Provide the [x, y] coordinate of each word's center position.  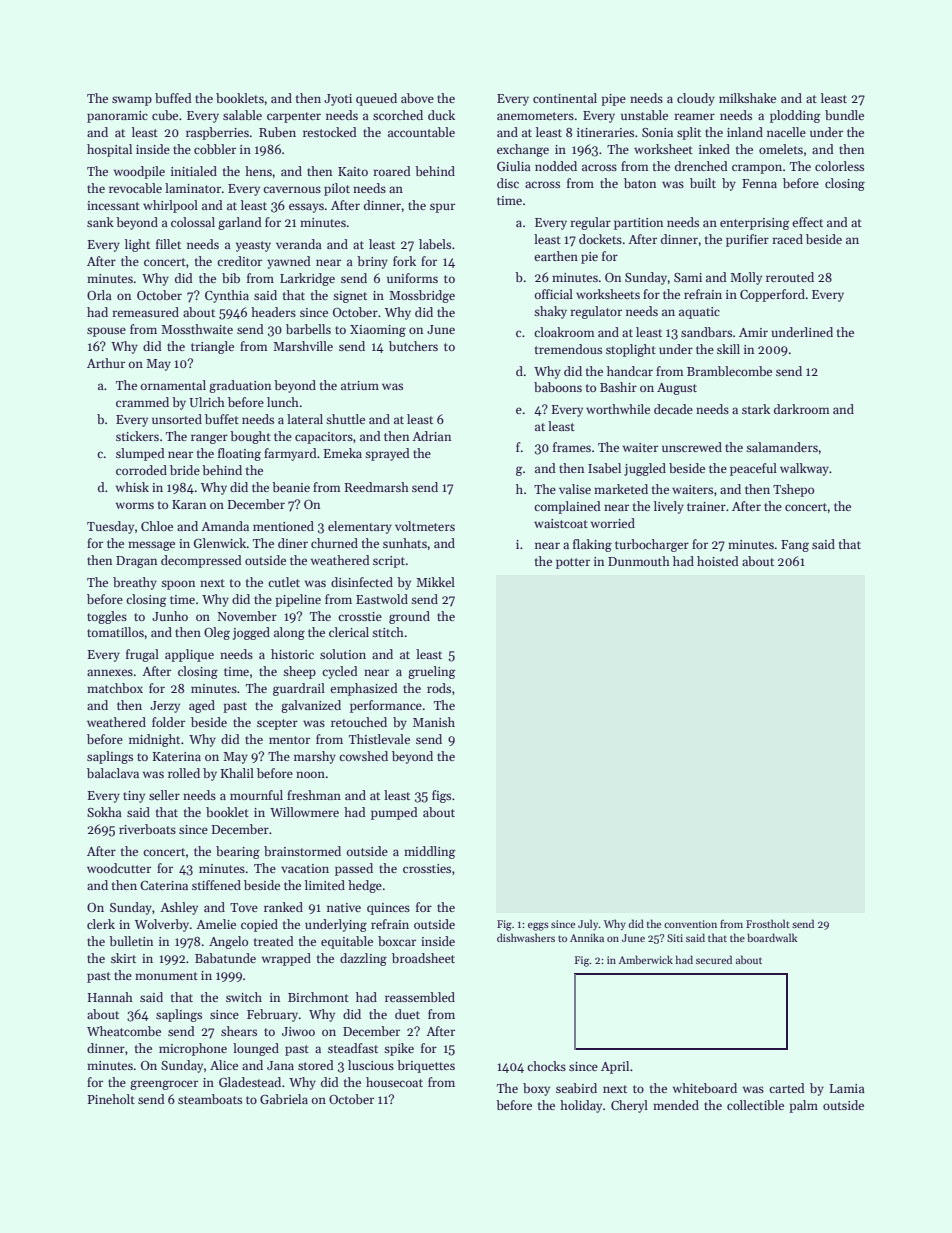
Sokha [104, 812]
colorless [839, 166]
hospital [109, 150]
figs [441, 796]
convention [690, 924]
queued [376, 99]
